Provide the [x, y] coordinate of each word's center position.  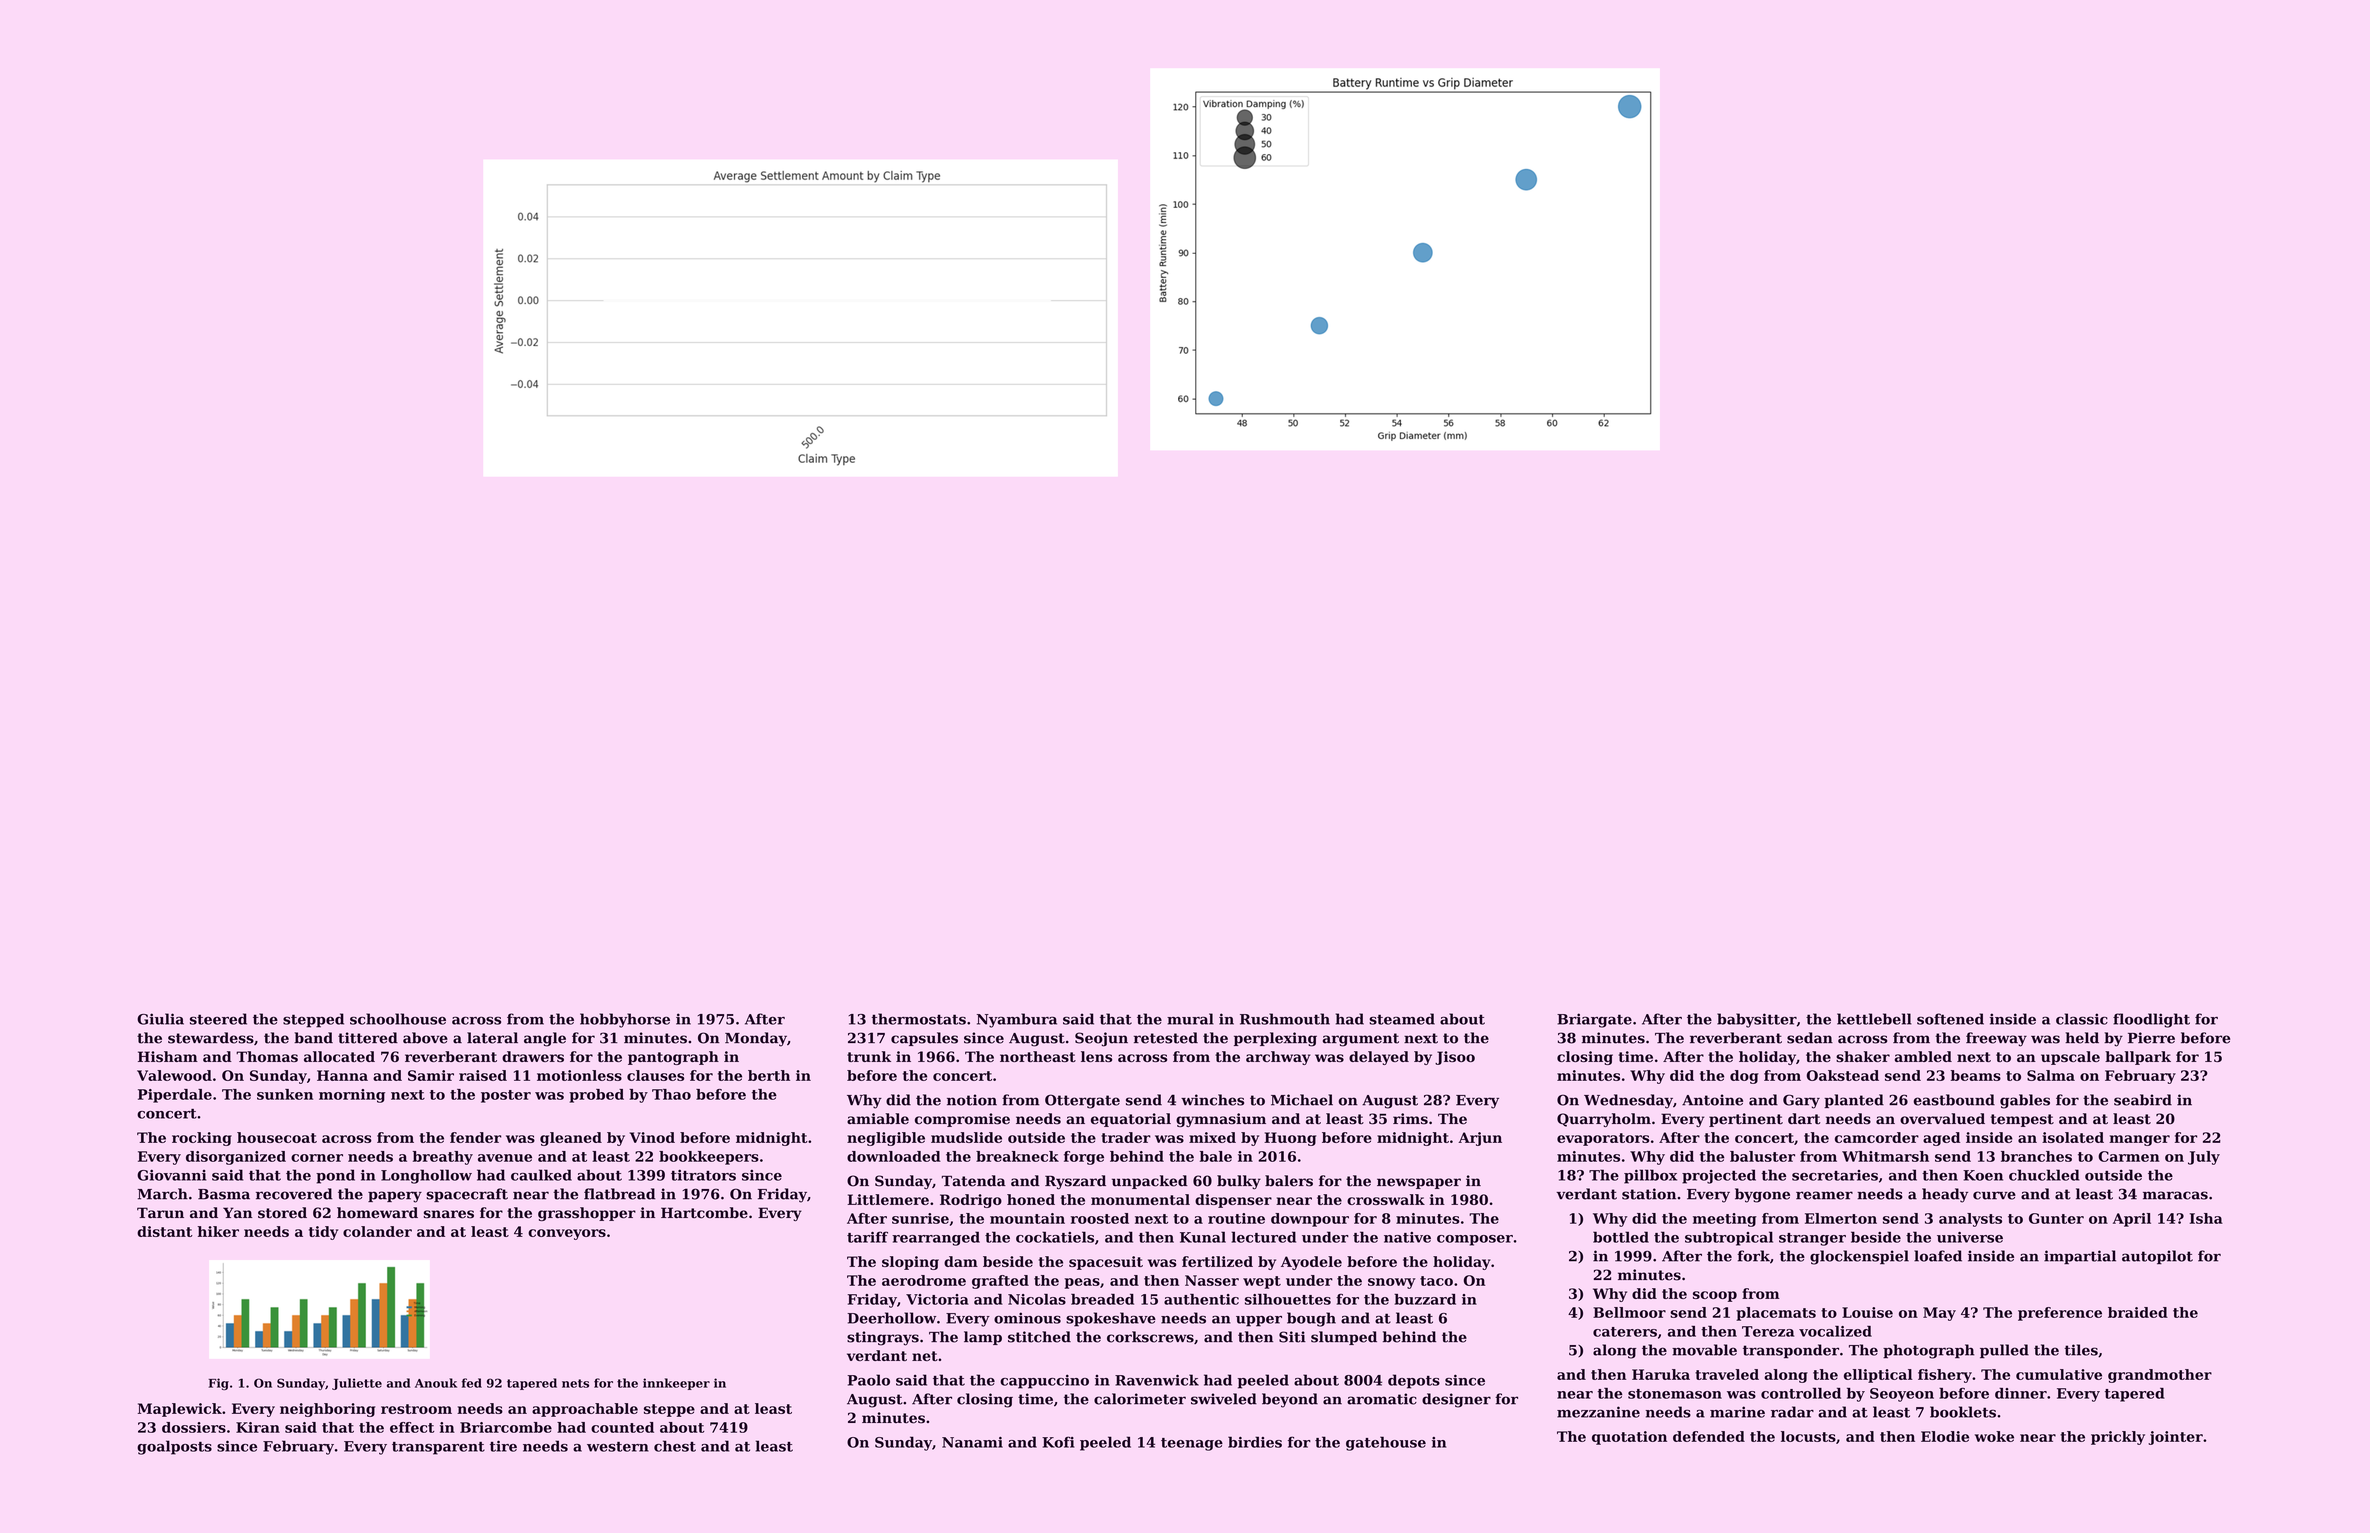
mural [1190, 1019]
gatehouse [1386, 1443]
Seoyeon [1902, 1395]
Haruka [1661, 1374]
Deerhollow [891, 1318]
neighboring [327, 1410]
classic [2082, 1019]
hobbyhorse [625, 1020]
